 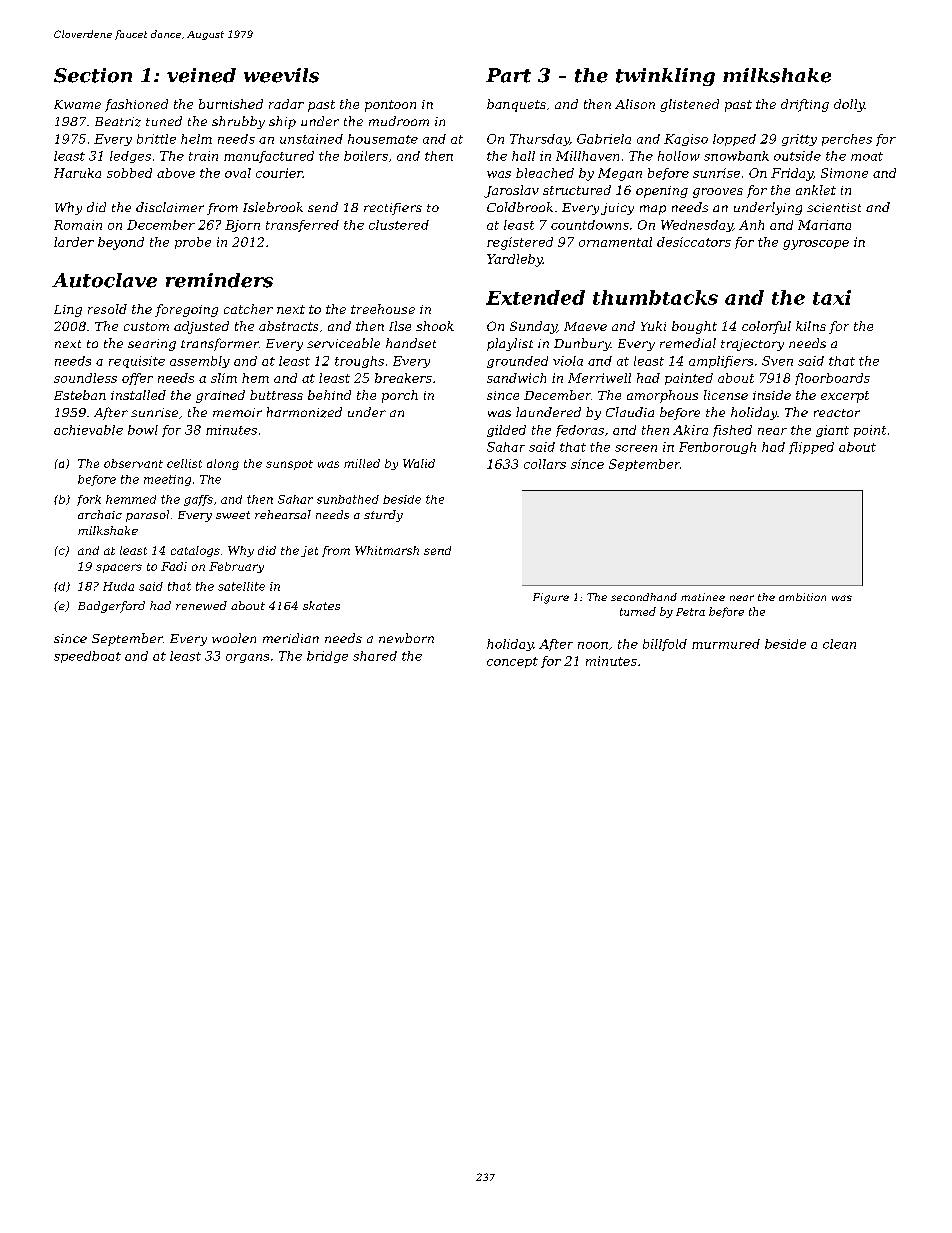 What do you see at coordinates (694, 327) in the screenshot?
I see `bought` at bounding box center [694, 327].
